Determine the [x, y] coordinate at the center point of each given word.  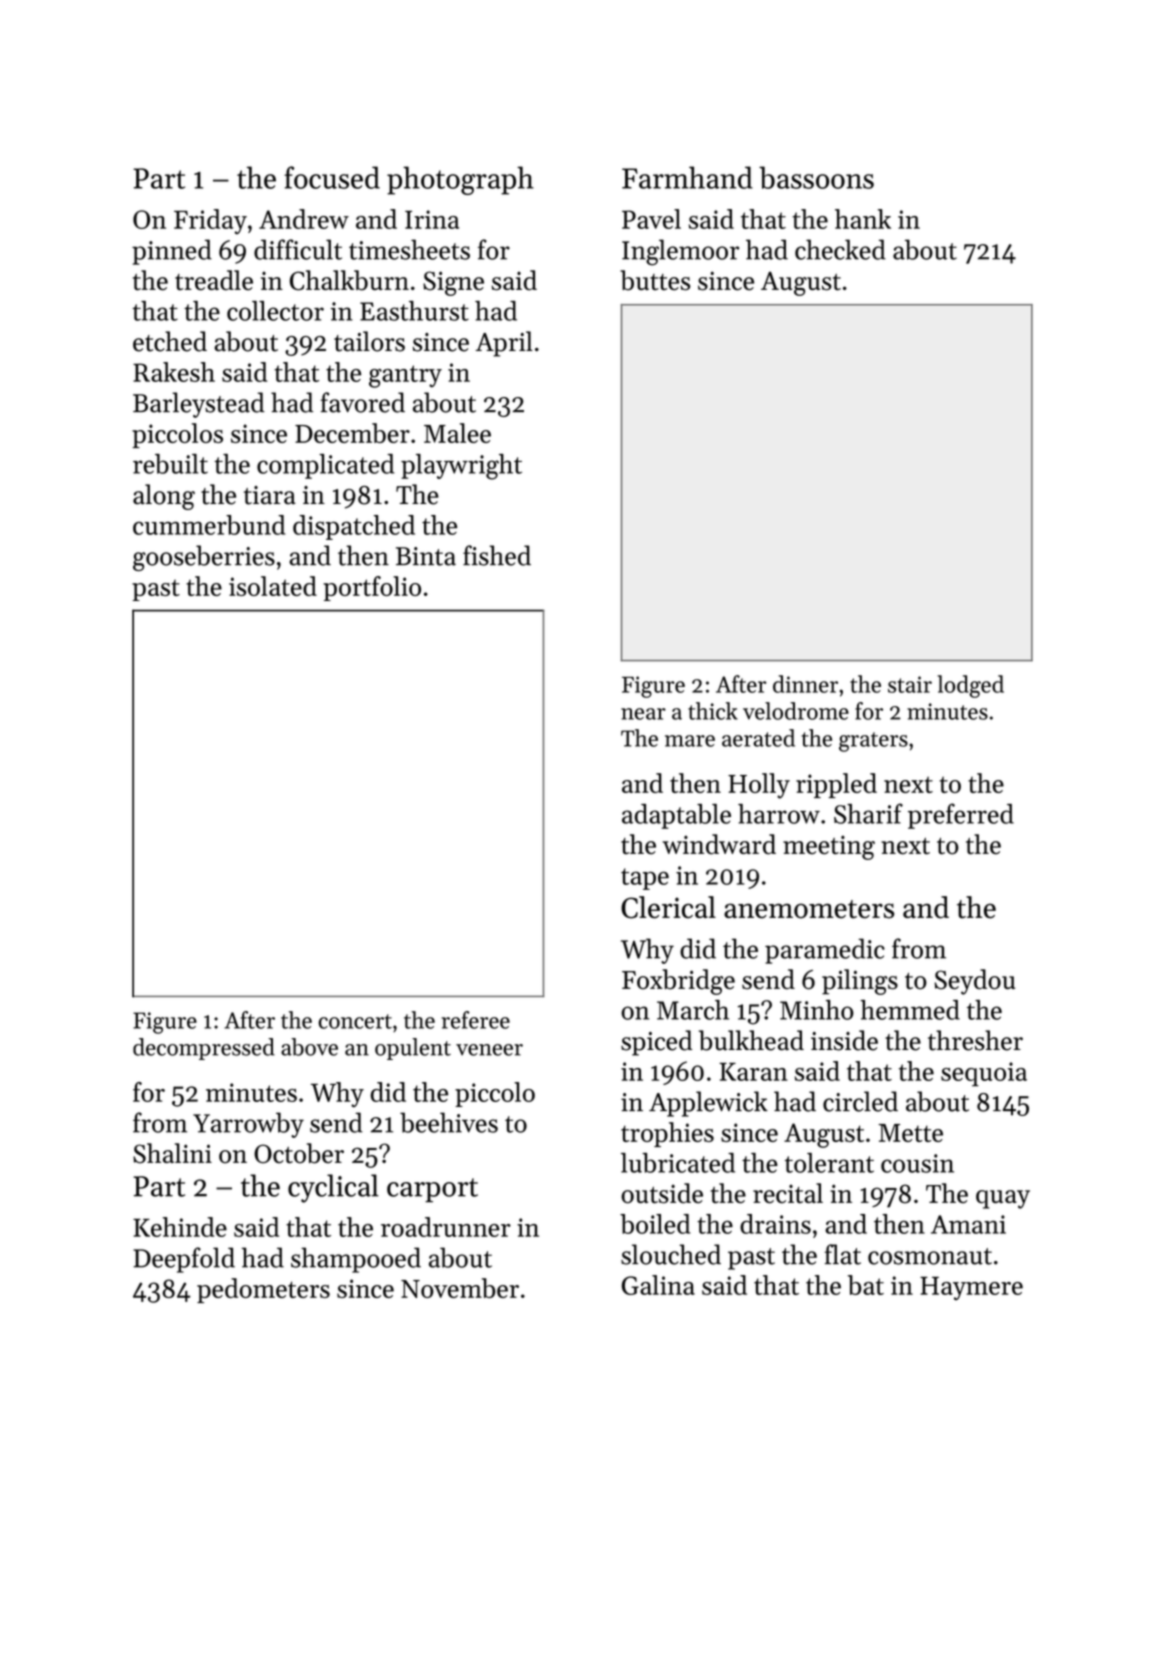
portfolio [372, 588]
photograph [460, 180]
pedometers [263, 1290]
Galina [658, 1285]
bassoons [816, 177]
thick [713, 711]
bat [866, 1285]
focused [332, 177]
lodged [970, 686]
